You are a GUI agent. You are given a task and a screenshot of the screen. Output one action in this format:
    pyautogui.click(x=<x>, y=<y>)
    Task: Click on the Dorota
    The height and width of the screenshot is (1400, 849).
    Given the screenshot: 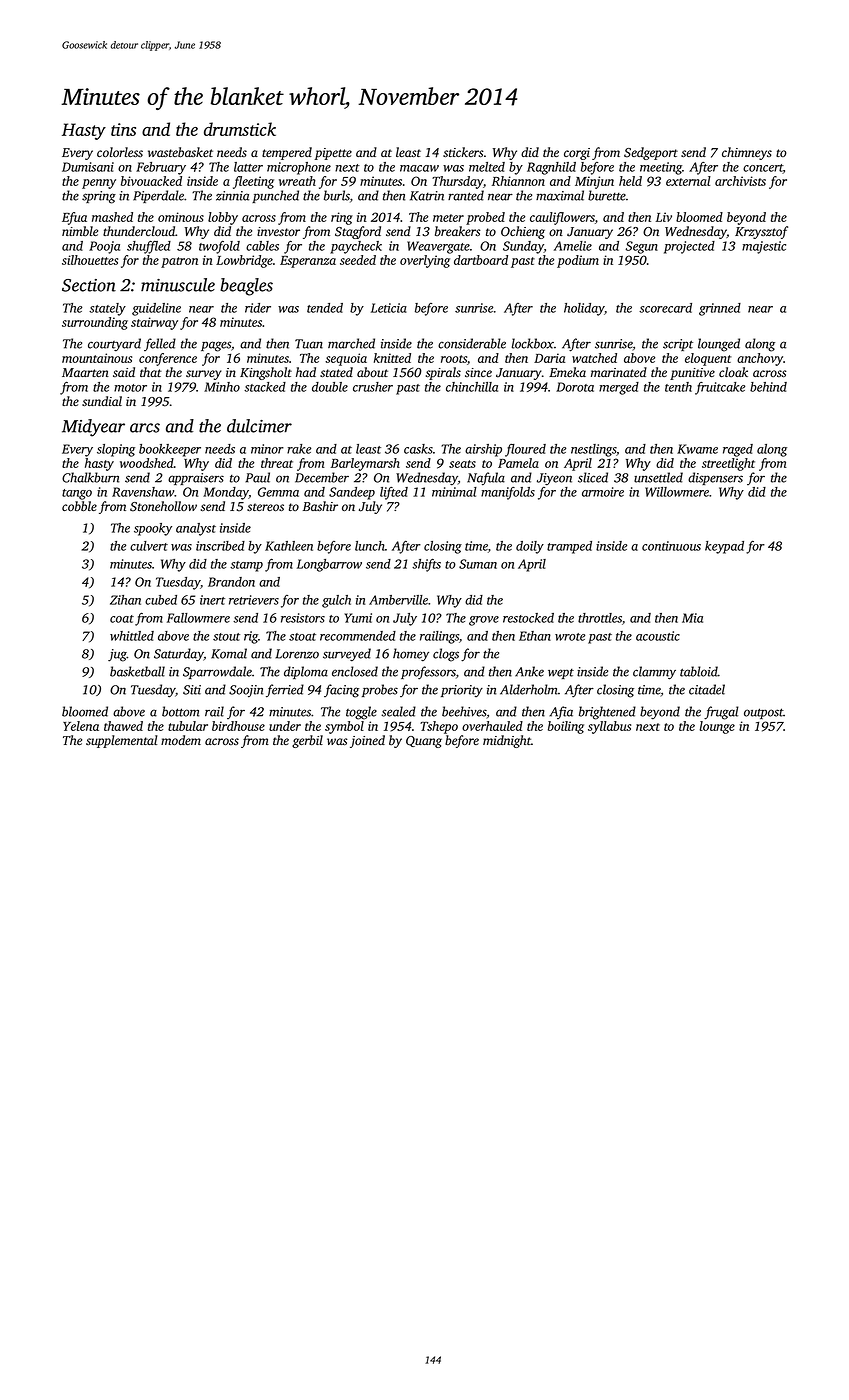 What is the action you would take?
    pyautogui.click(x=575, y=387)
